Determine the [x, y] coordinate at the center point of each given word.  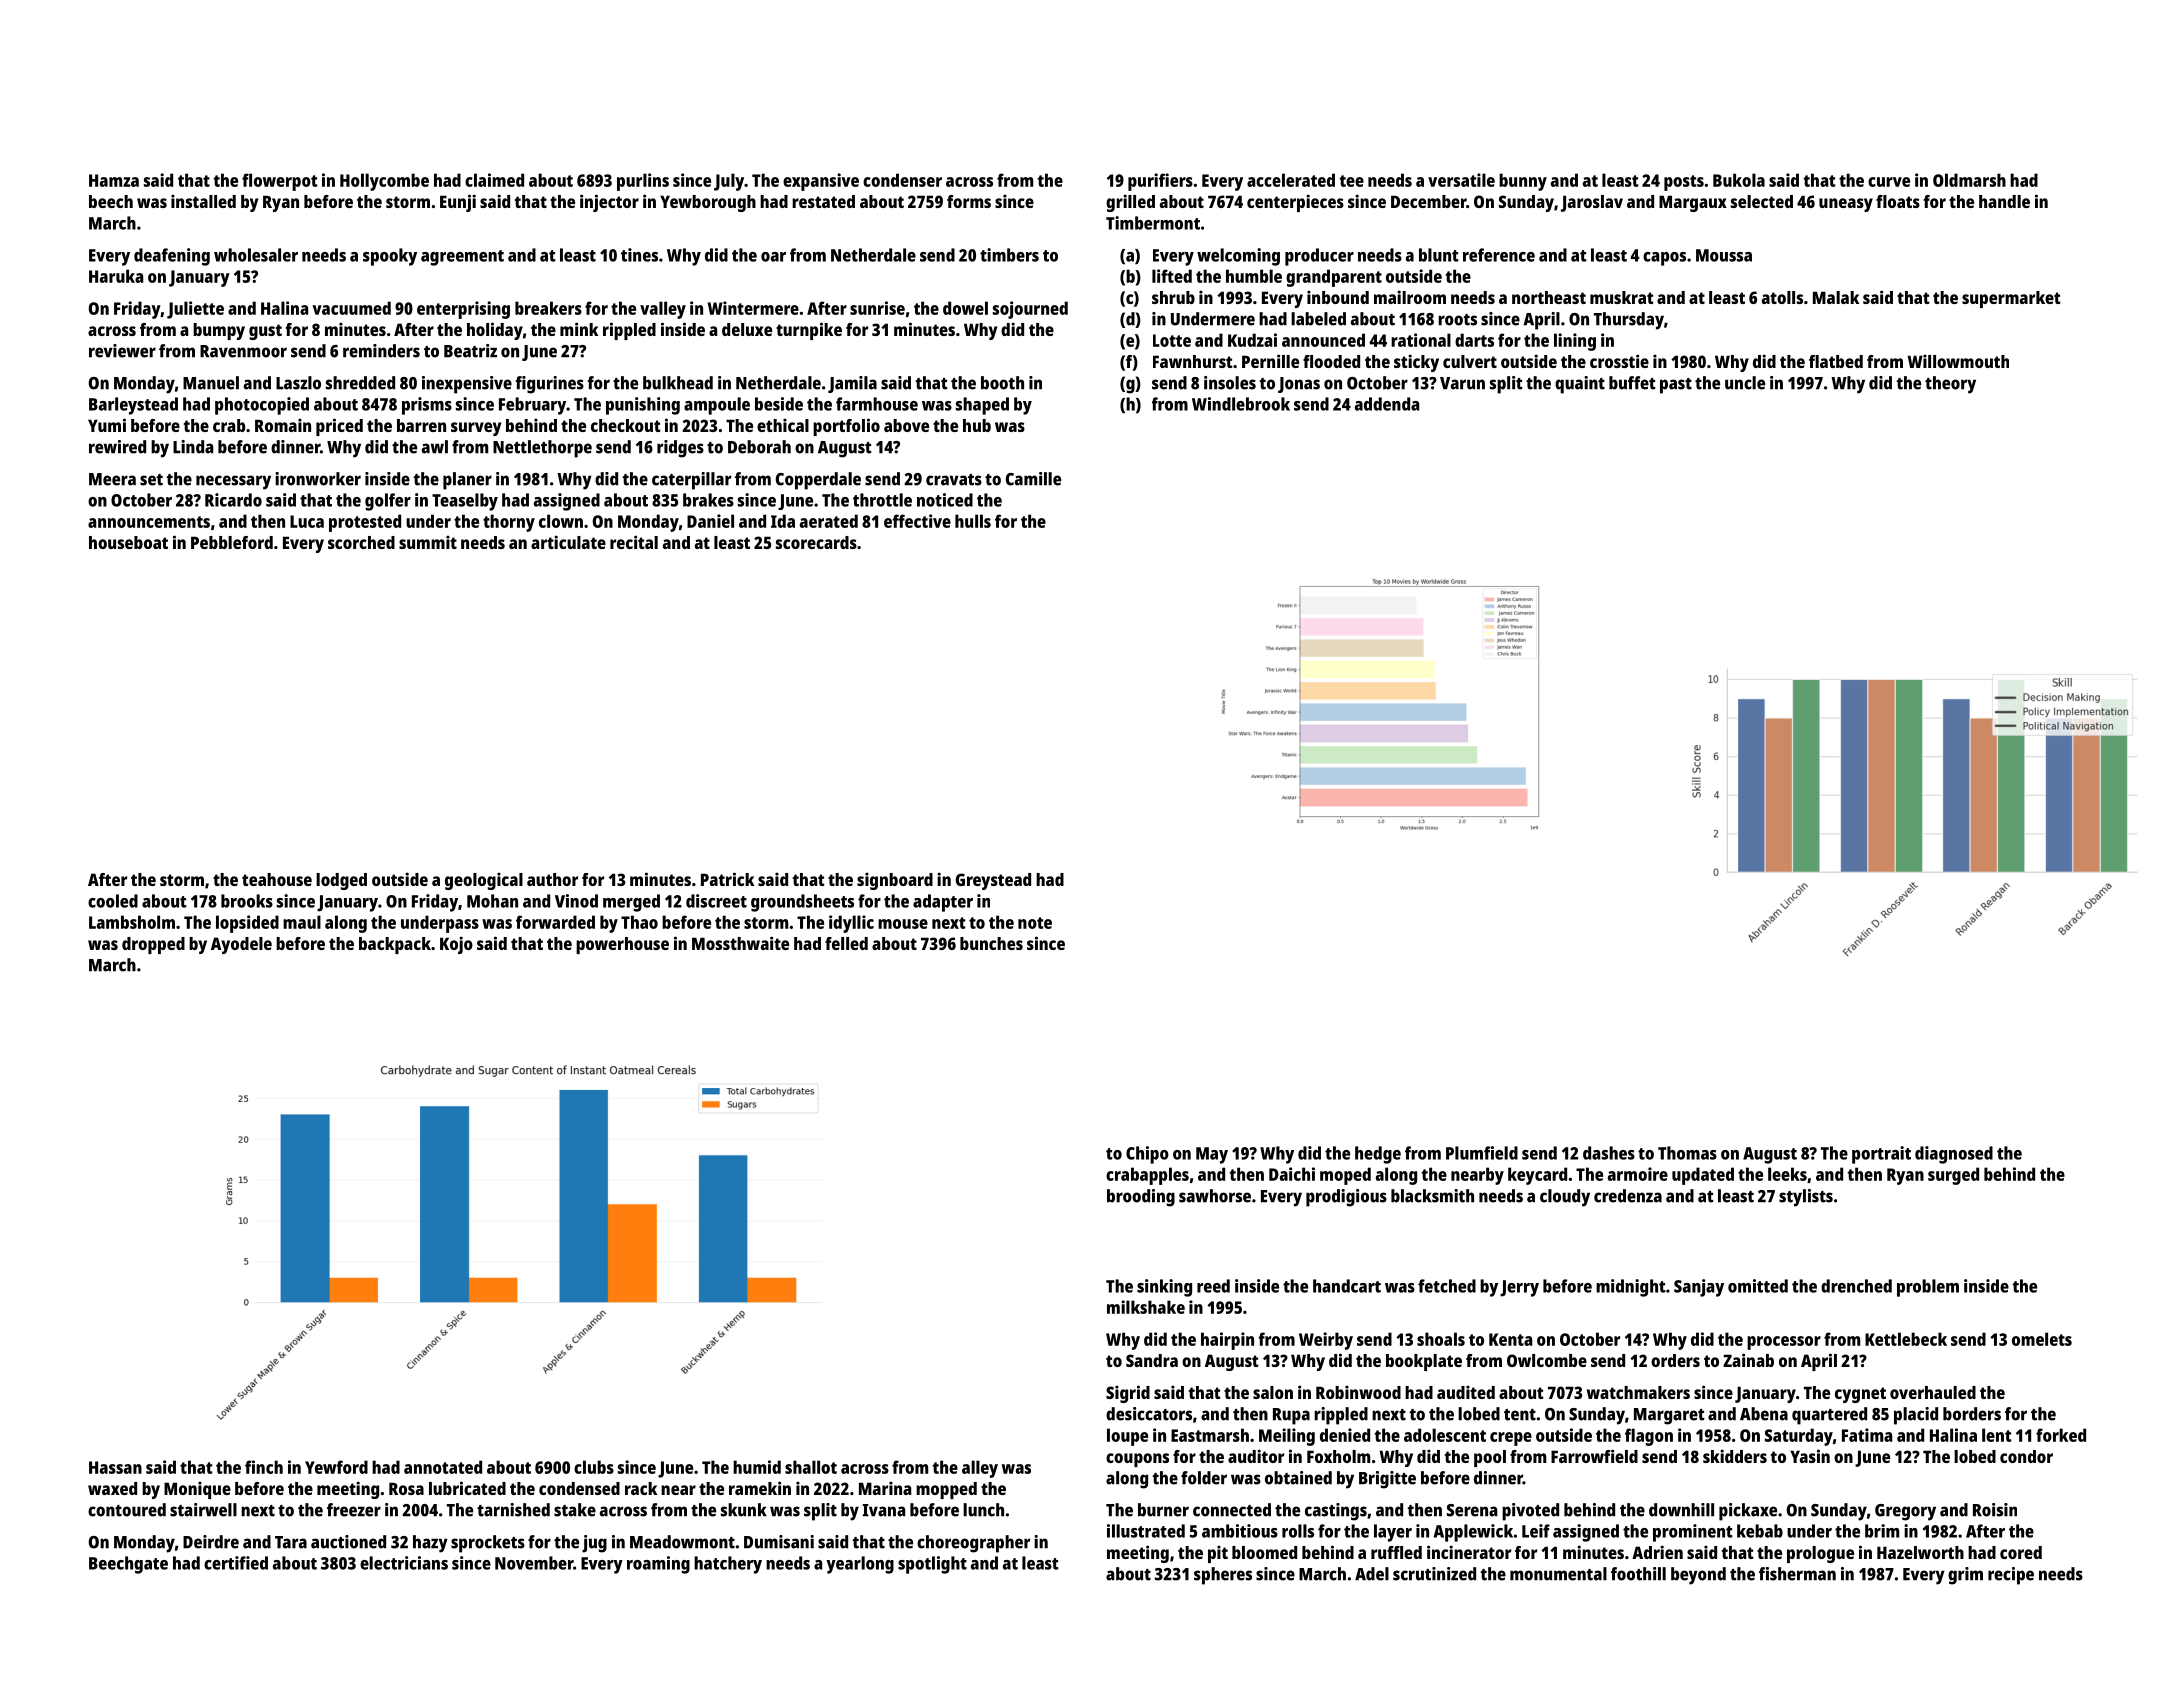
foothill [1638, 1574]
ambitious [1240, 1531]
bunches [991, 943]
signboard [895, 881]
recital [634, 542]
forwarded [555, 922]
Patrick [727, 879]
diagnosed [1954, 1155]
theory [1950, 385]
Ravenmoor [243, 351]
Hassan [115, 1467]
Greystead [993, 881]
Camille [1033, 479]
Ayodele [241, 945]
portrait [1881, 1155]
